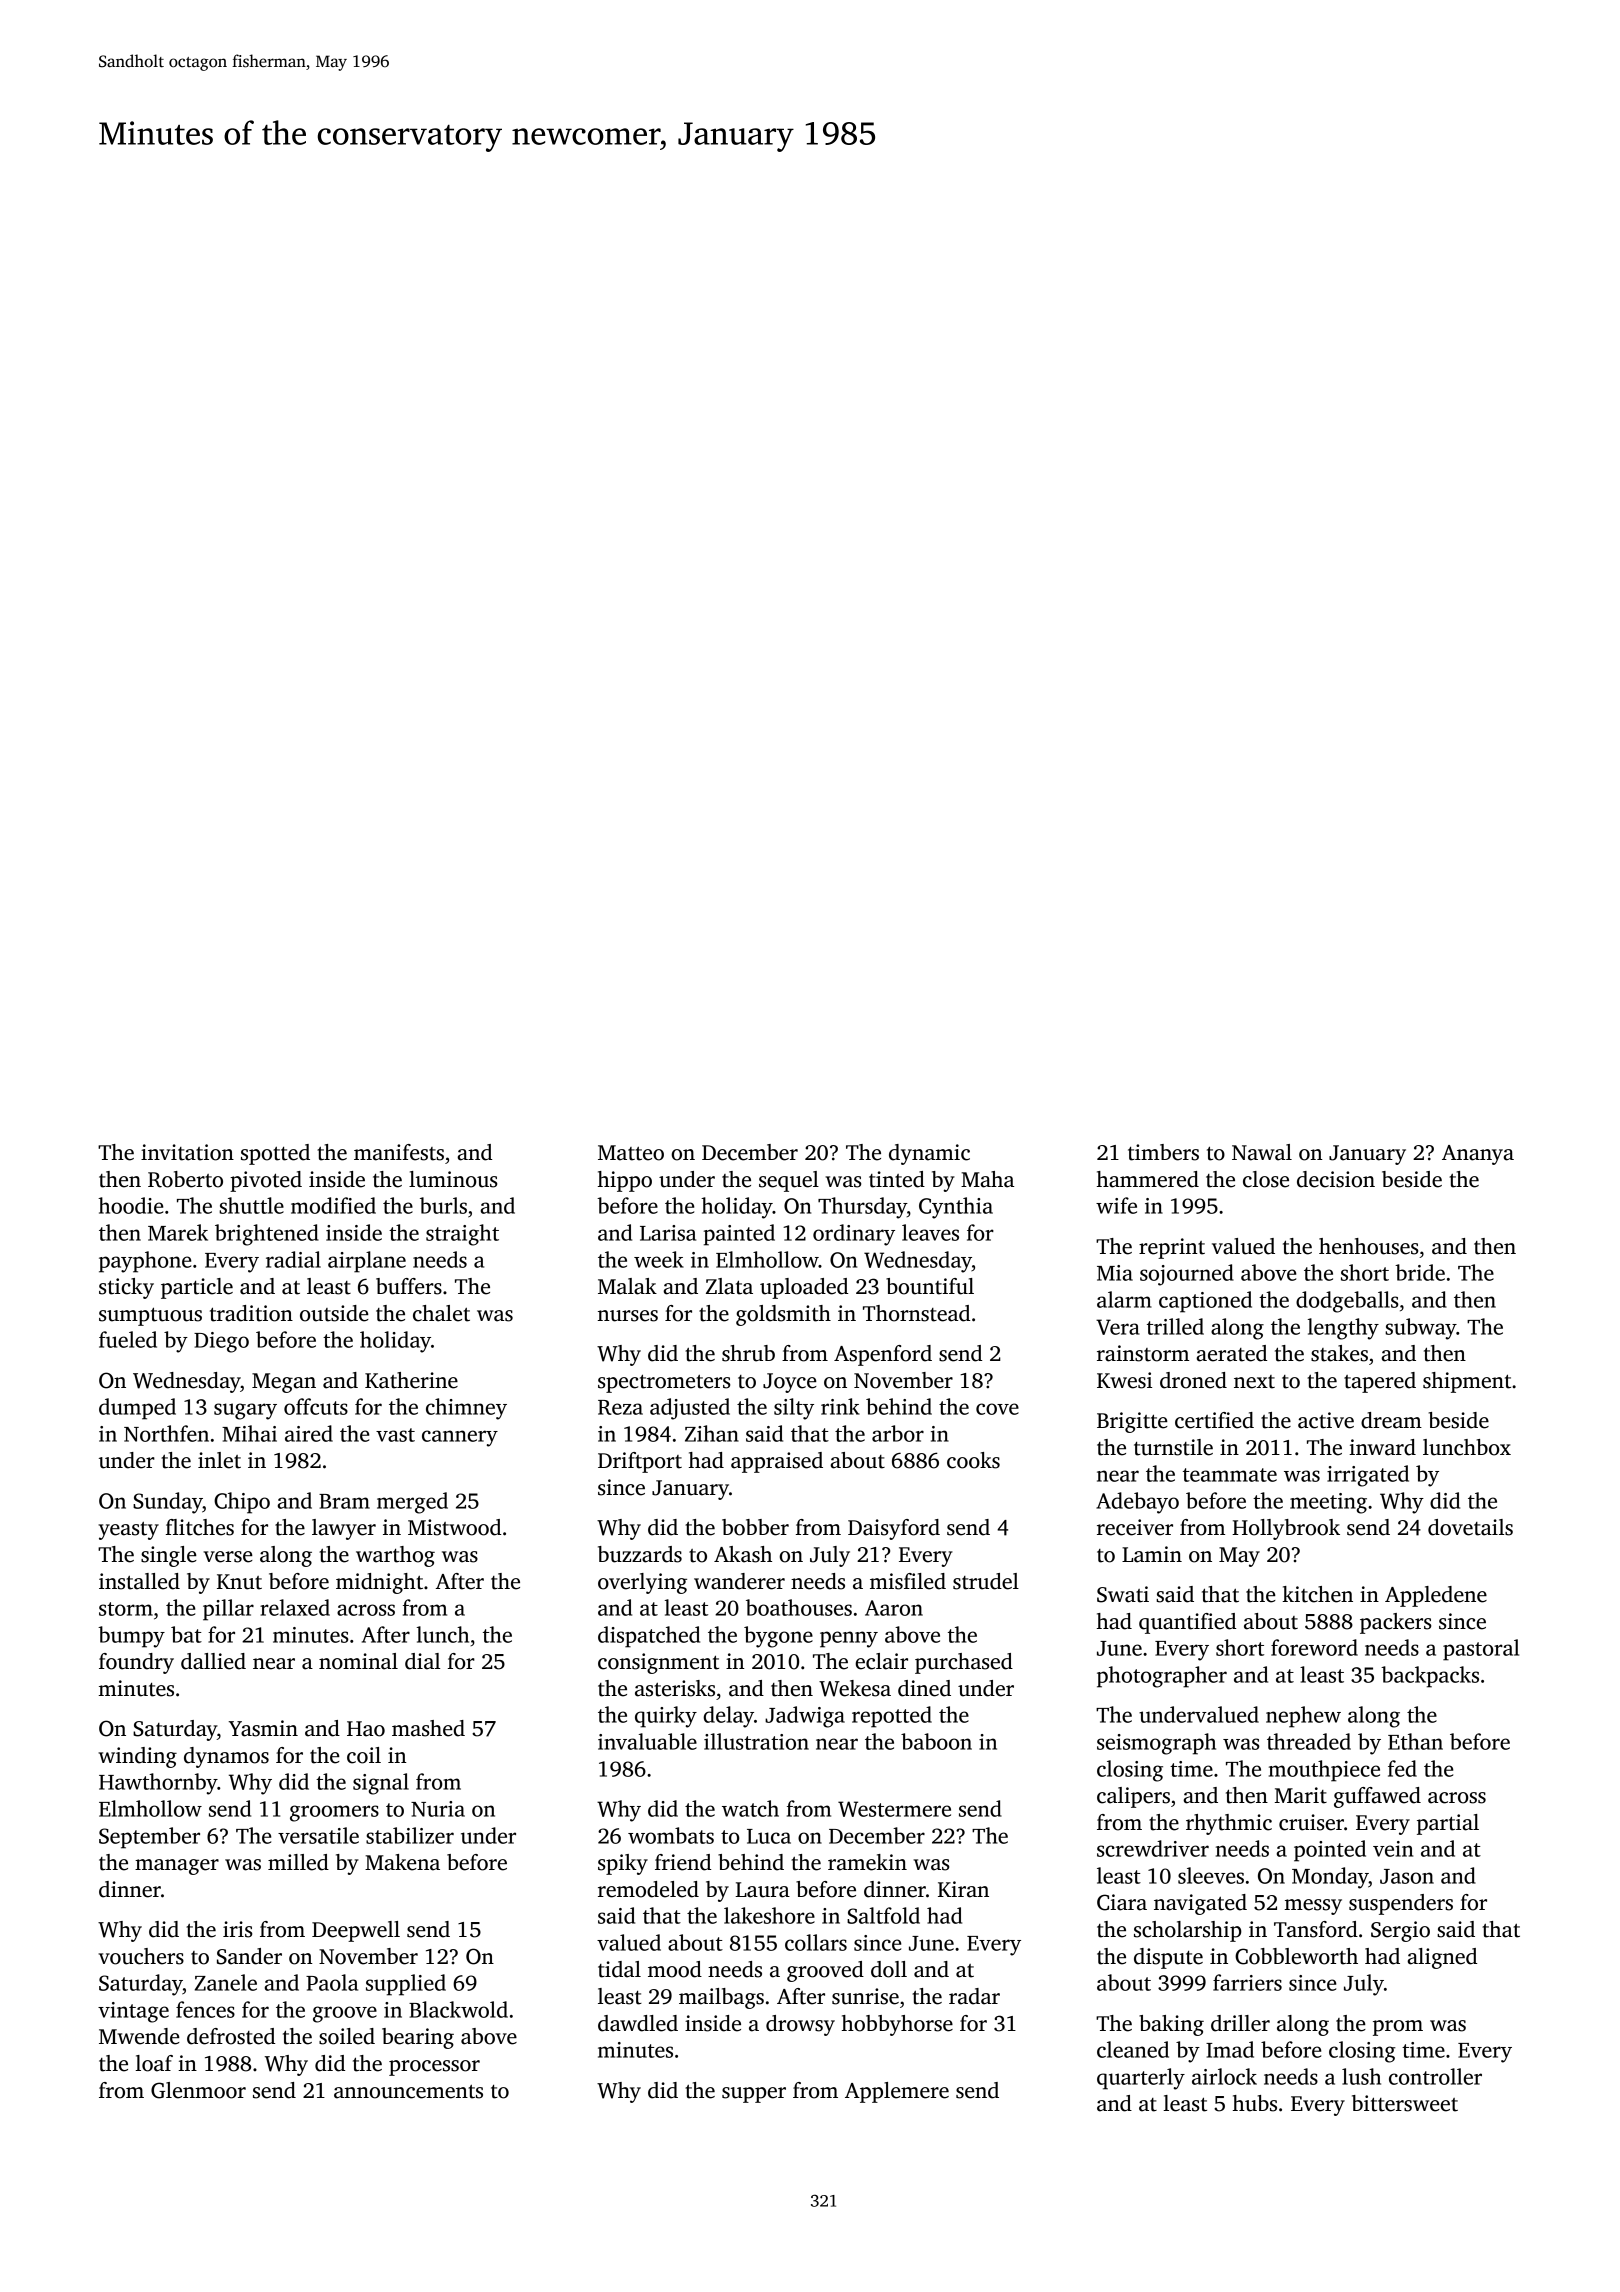  Describe the element at coordinates (640, 1554) in the screenshot. I see `buzzards` at that location.
